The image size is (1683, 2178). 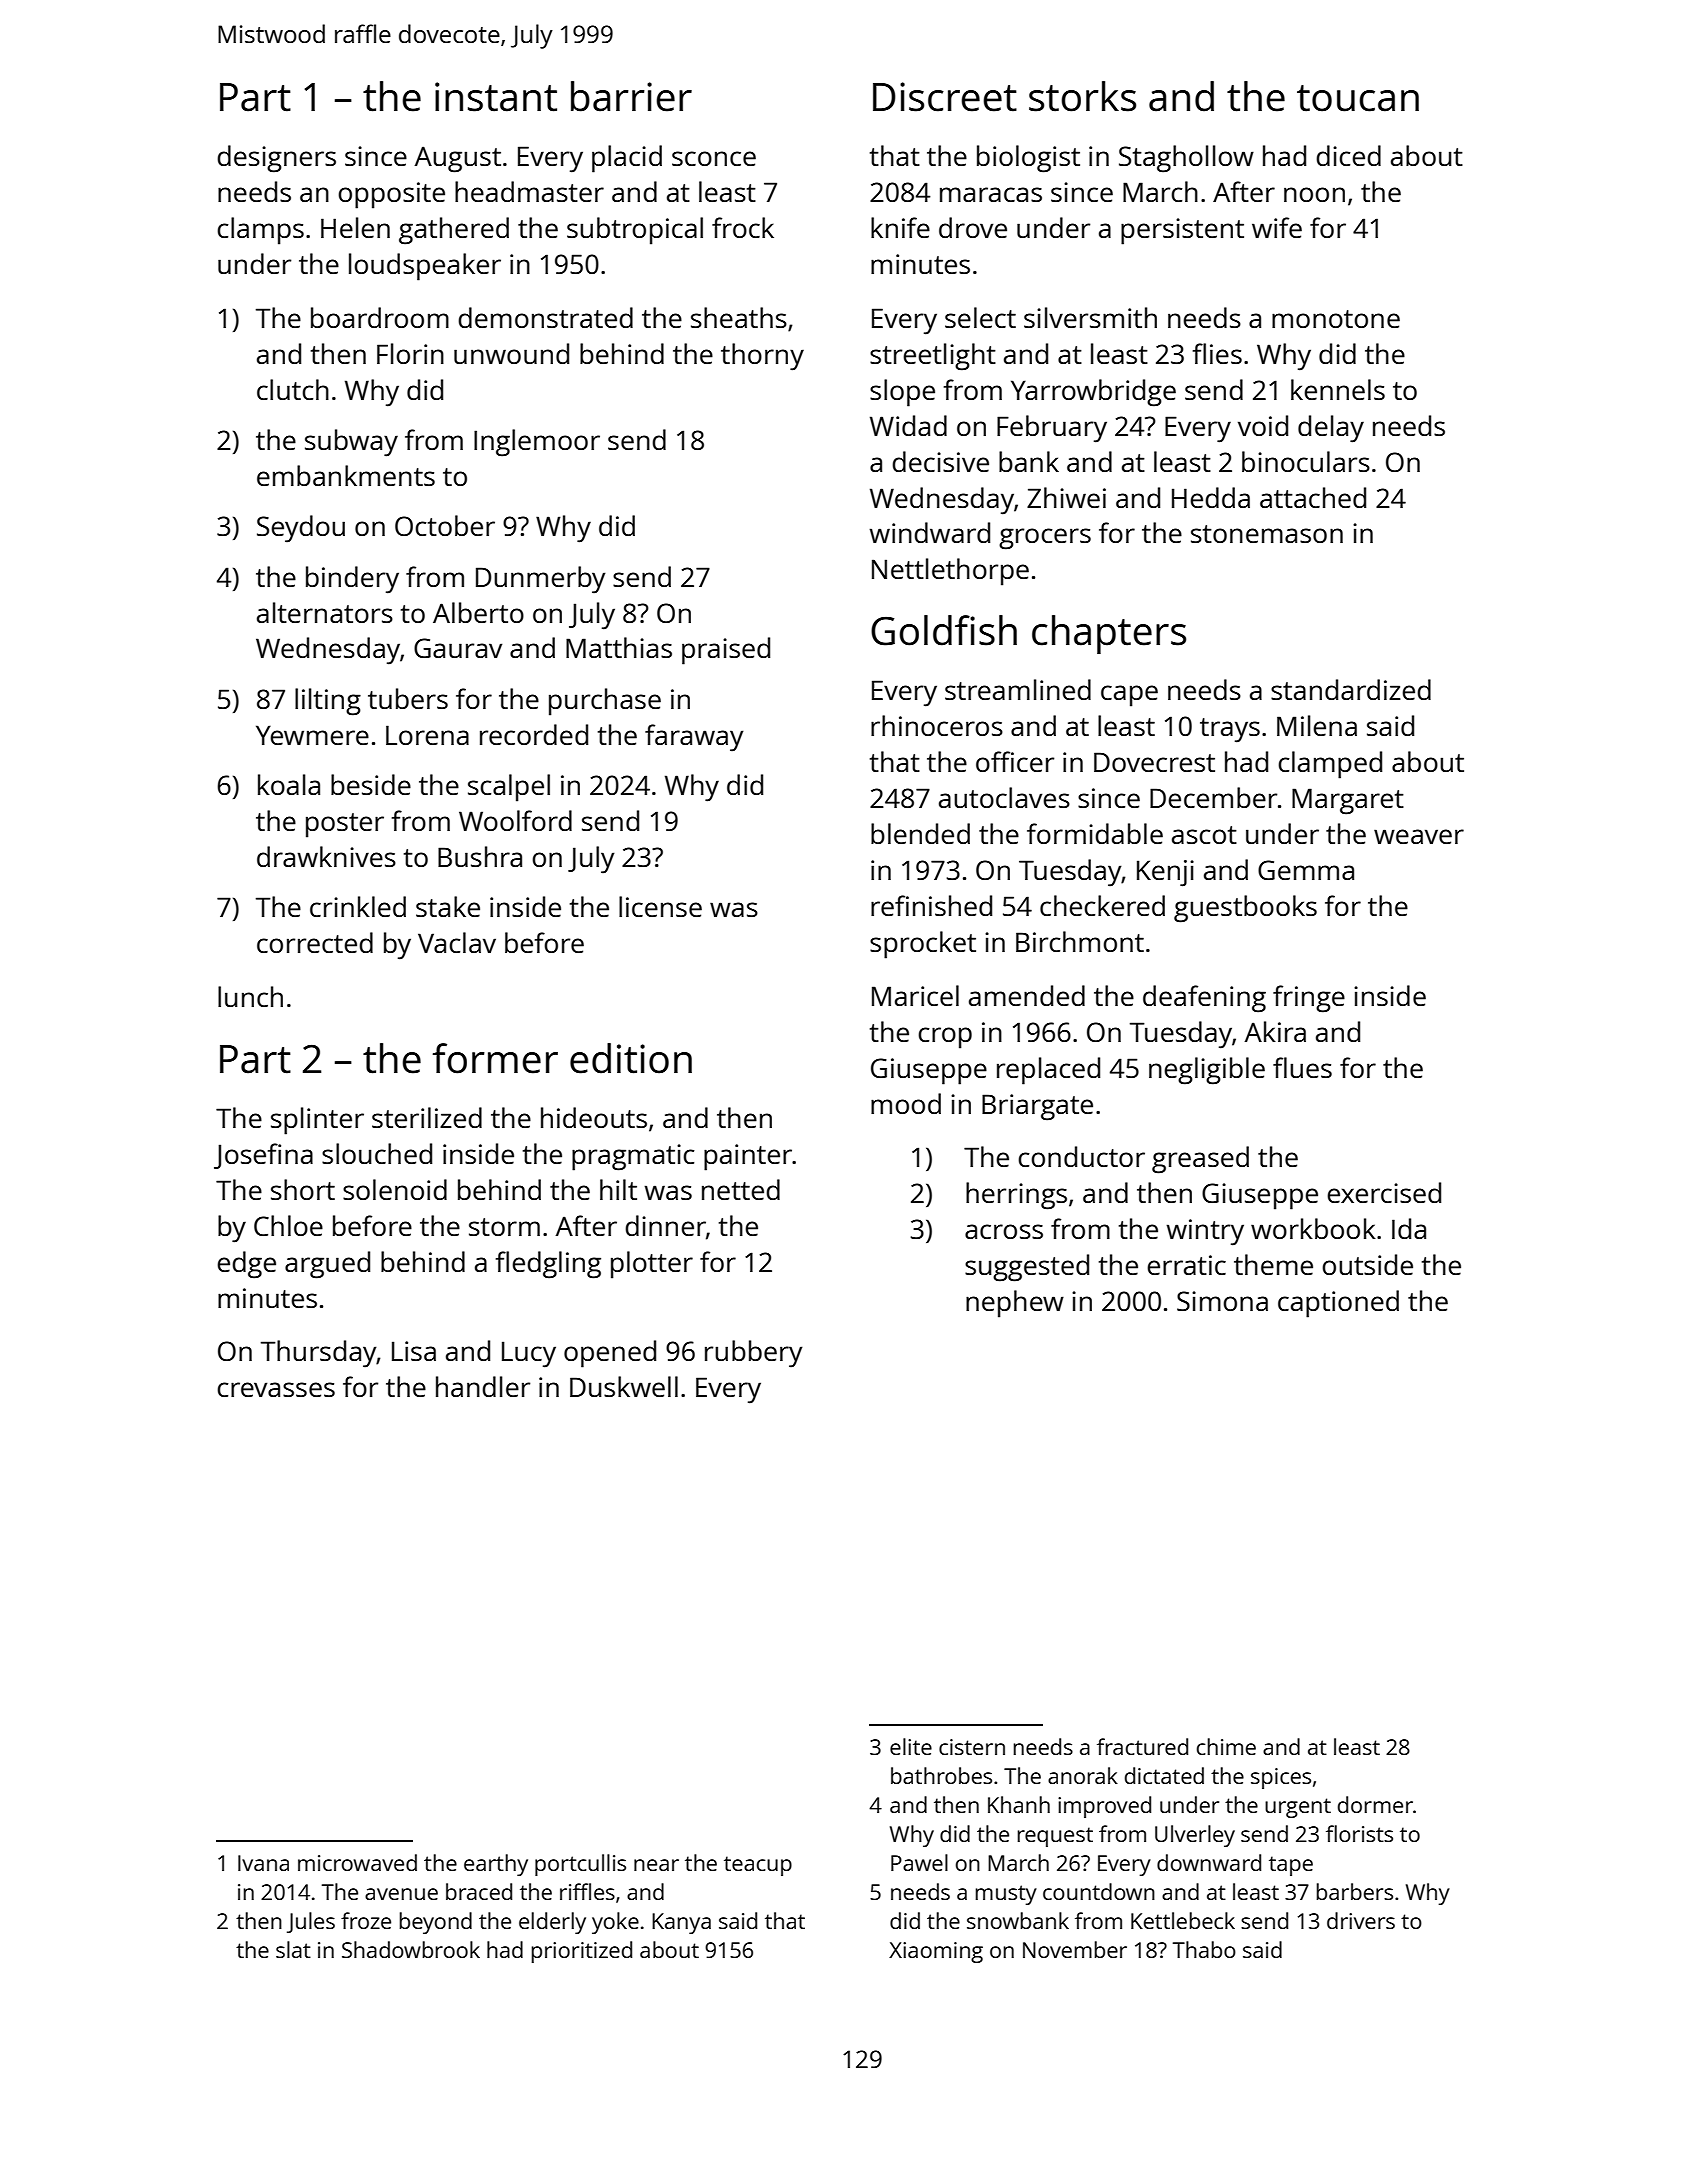 I want to click on monotone, so click(x=1336, y=319).
